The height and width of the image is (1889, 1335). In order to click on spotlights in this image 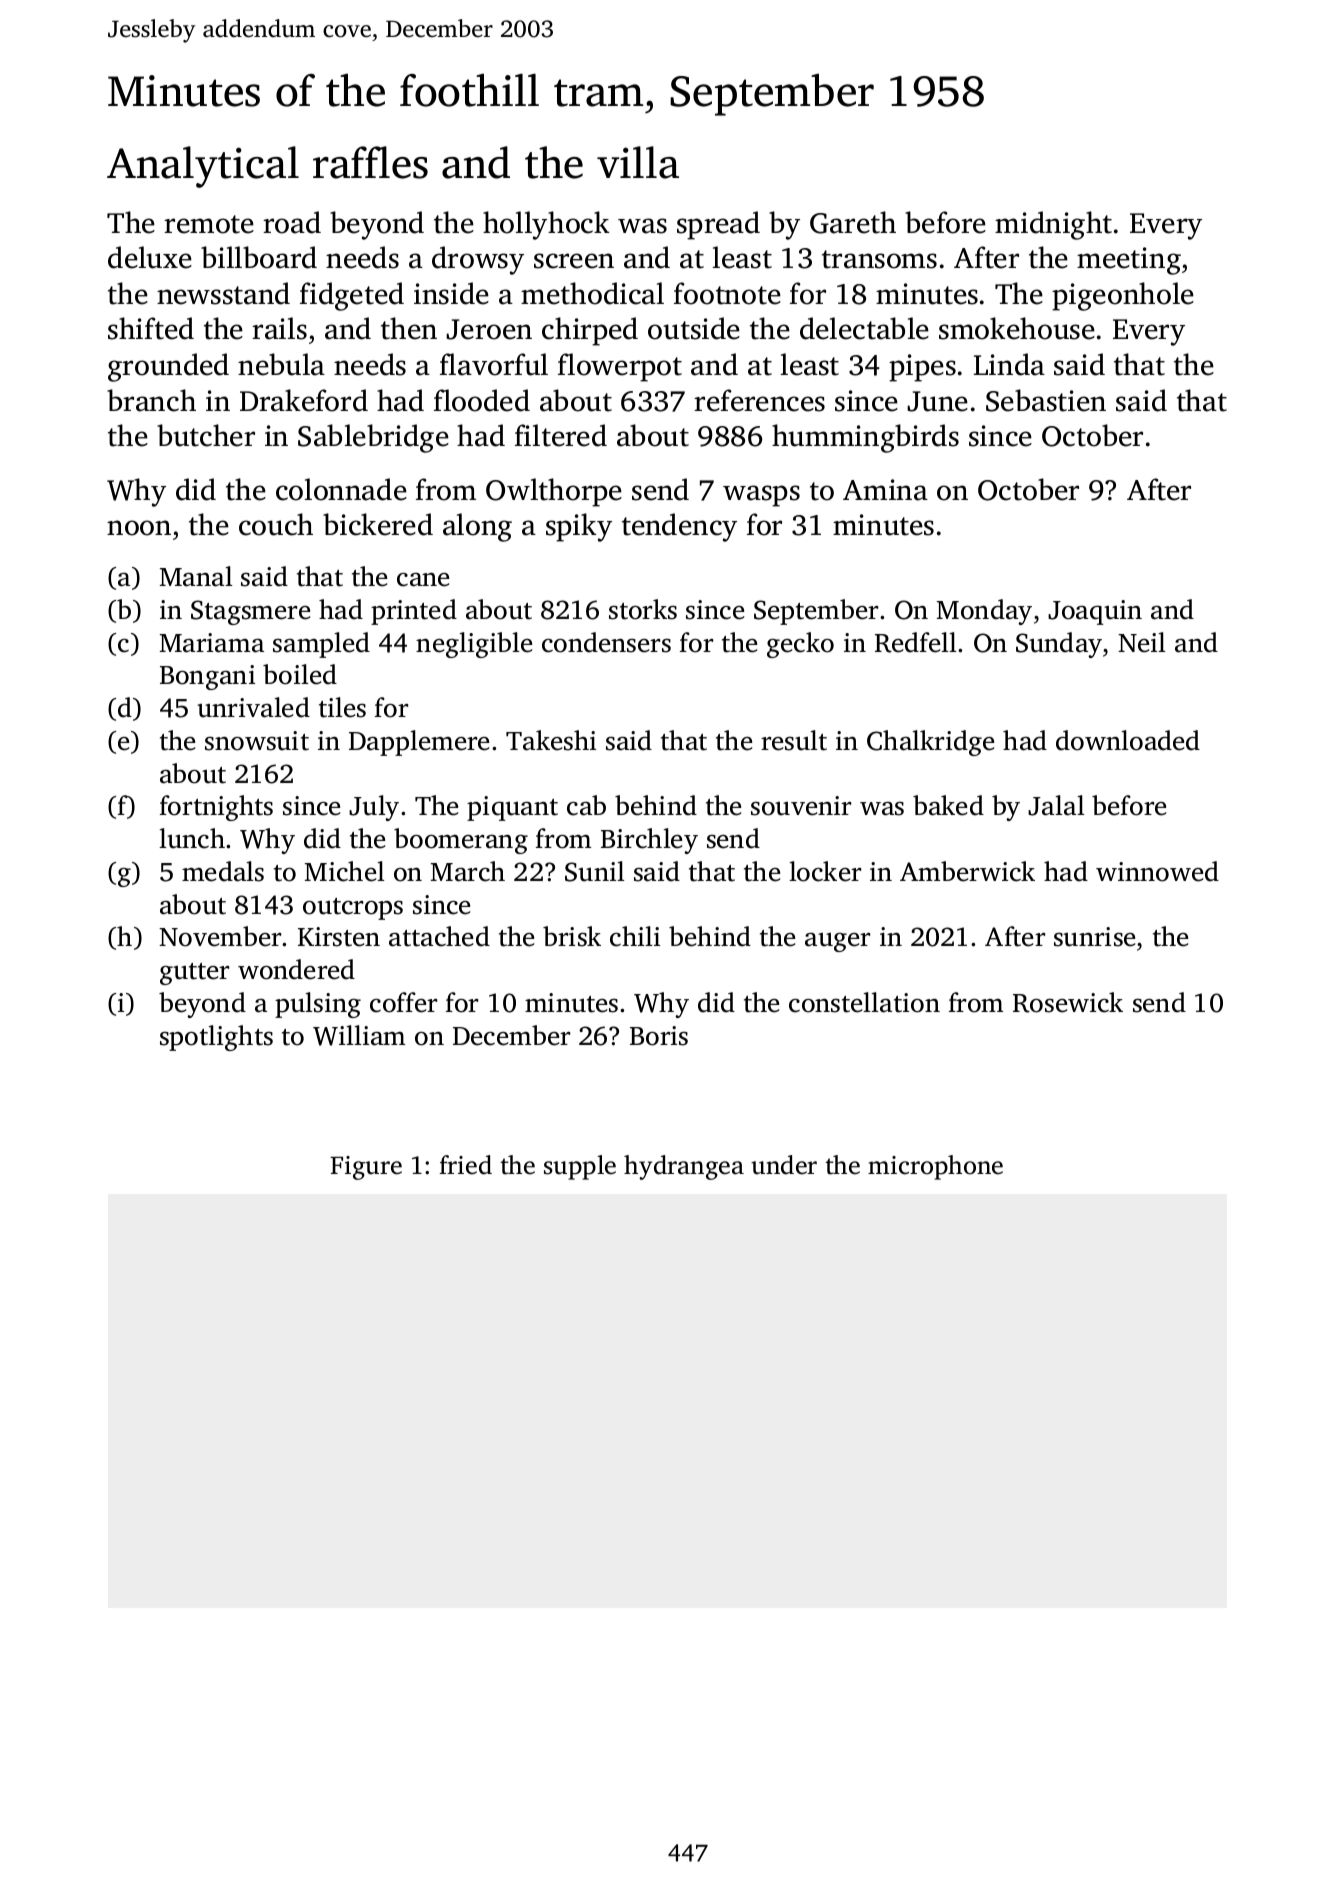, I will do `click(216, 1038)`.
